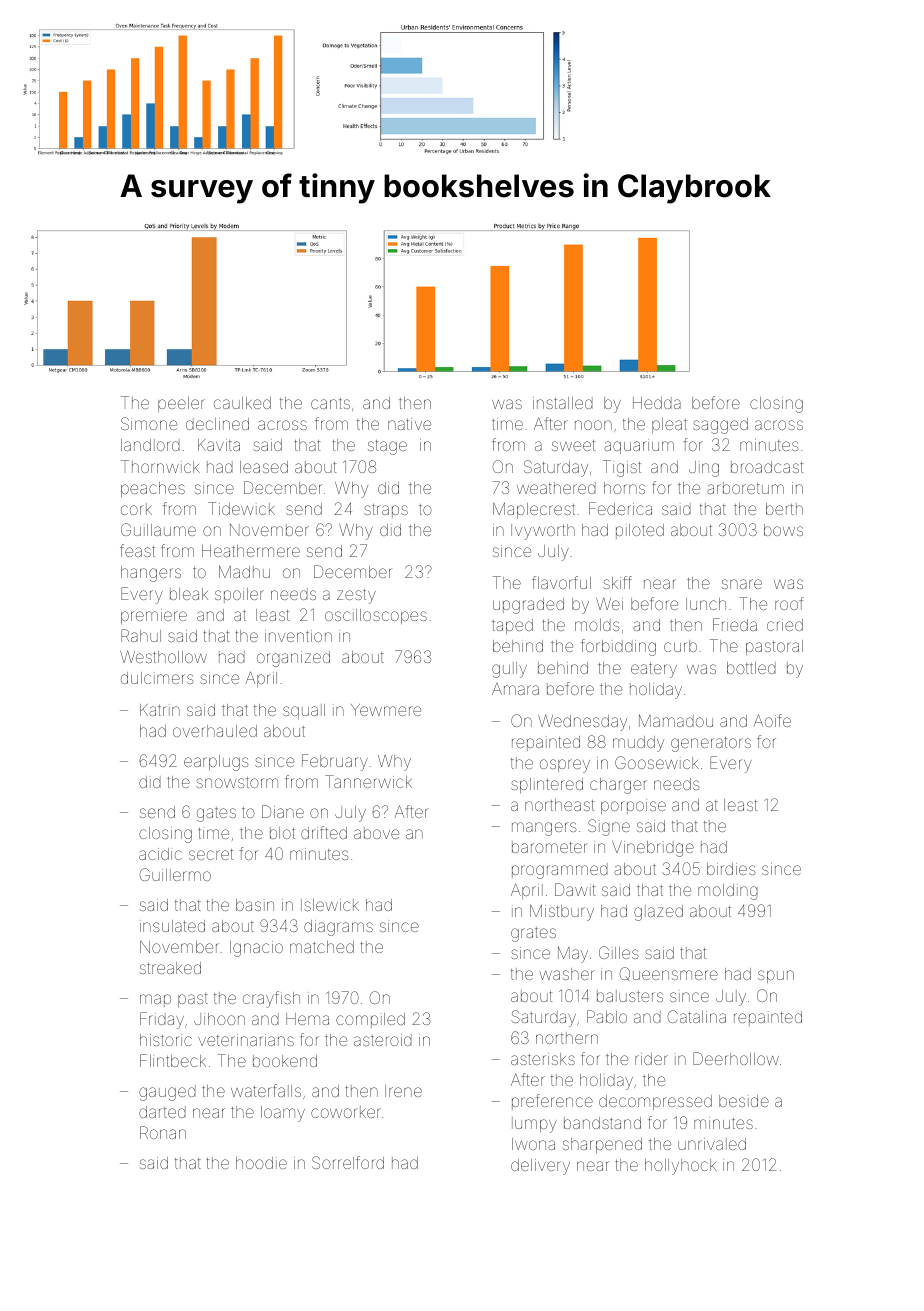 The height and width of the image is (1311, 924). What do you see at coordinates (744, 1101) in the image?
I see `beside` at bounding box center [744, 1101].
